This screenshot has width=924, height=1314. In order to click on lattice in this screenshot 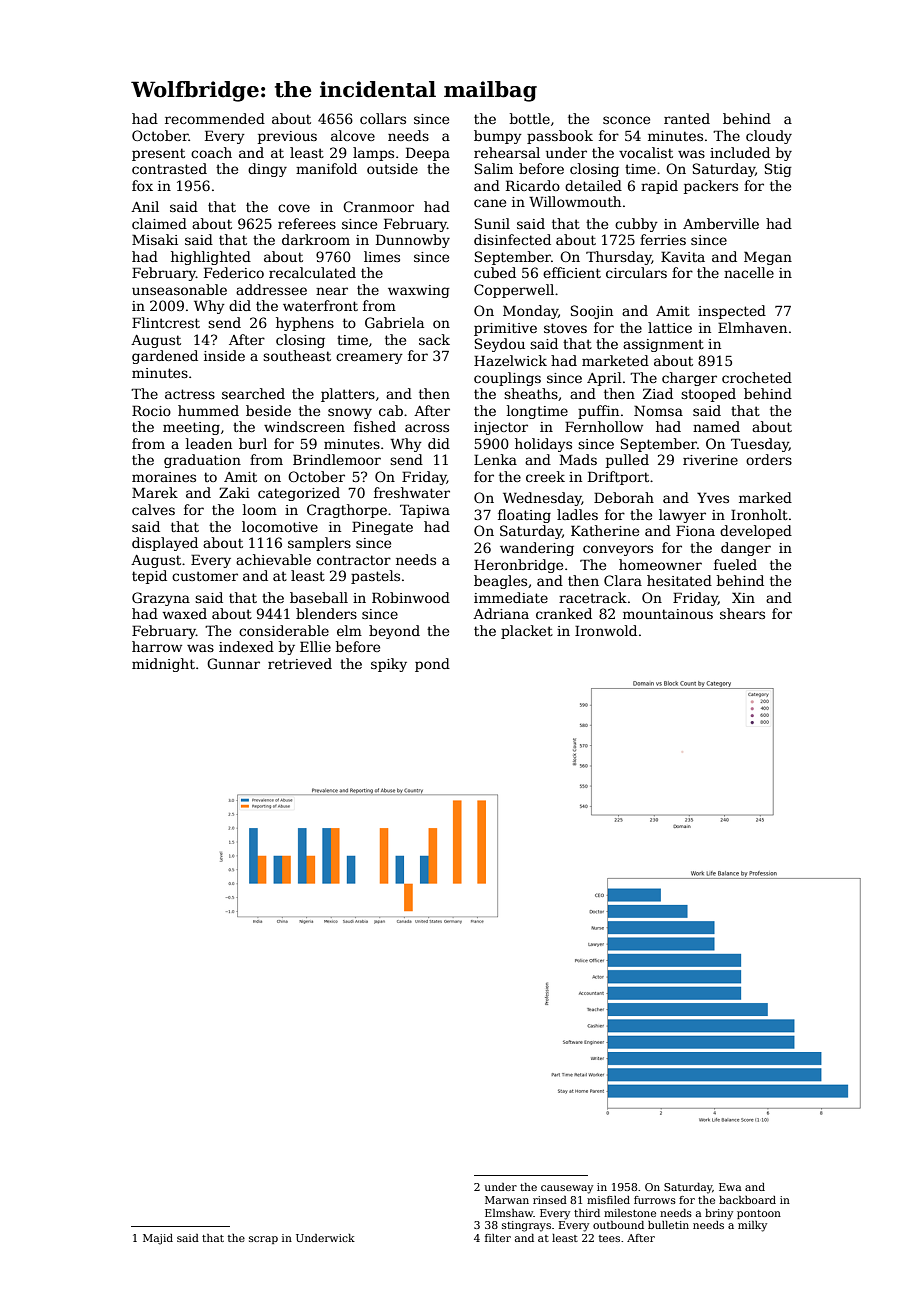, I will do `click(670, 327)`.
